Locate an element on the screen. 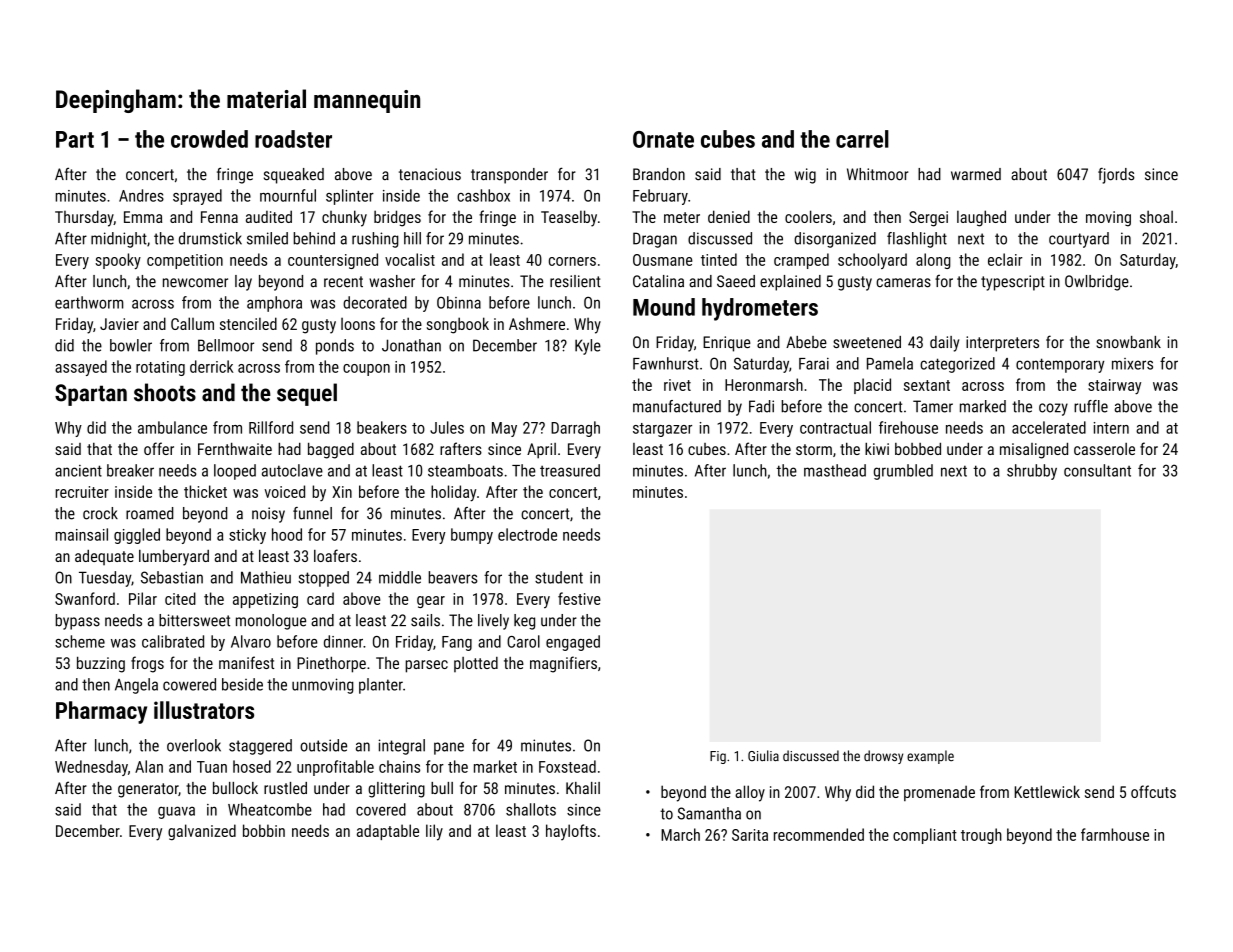 This screenshot has width=1233, height=952. galvanized is located at coordinates (202, 832).
